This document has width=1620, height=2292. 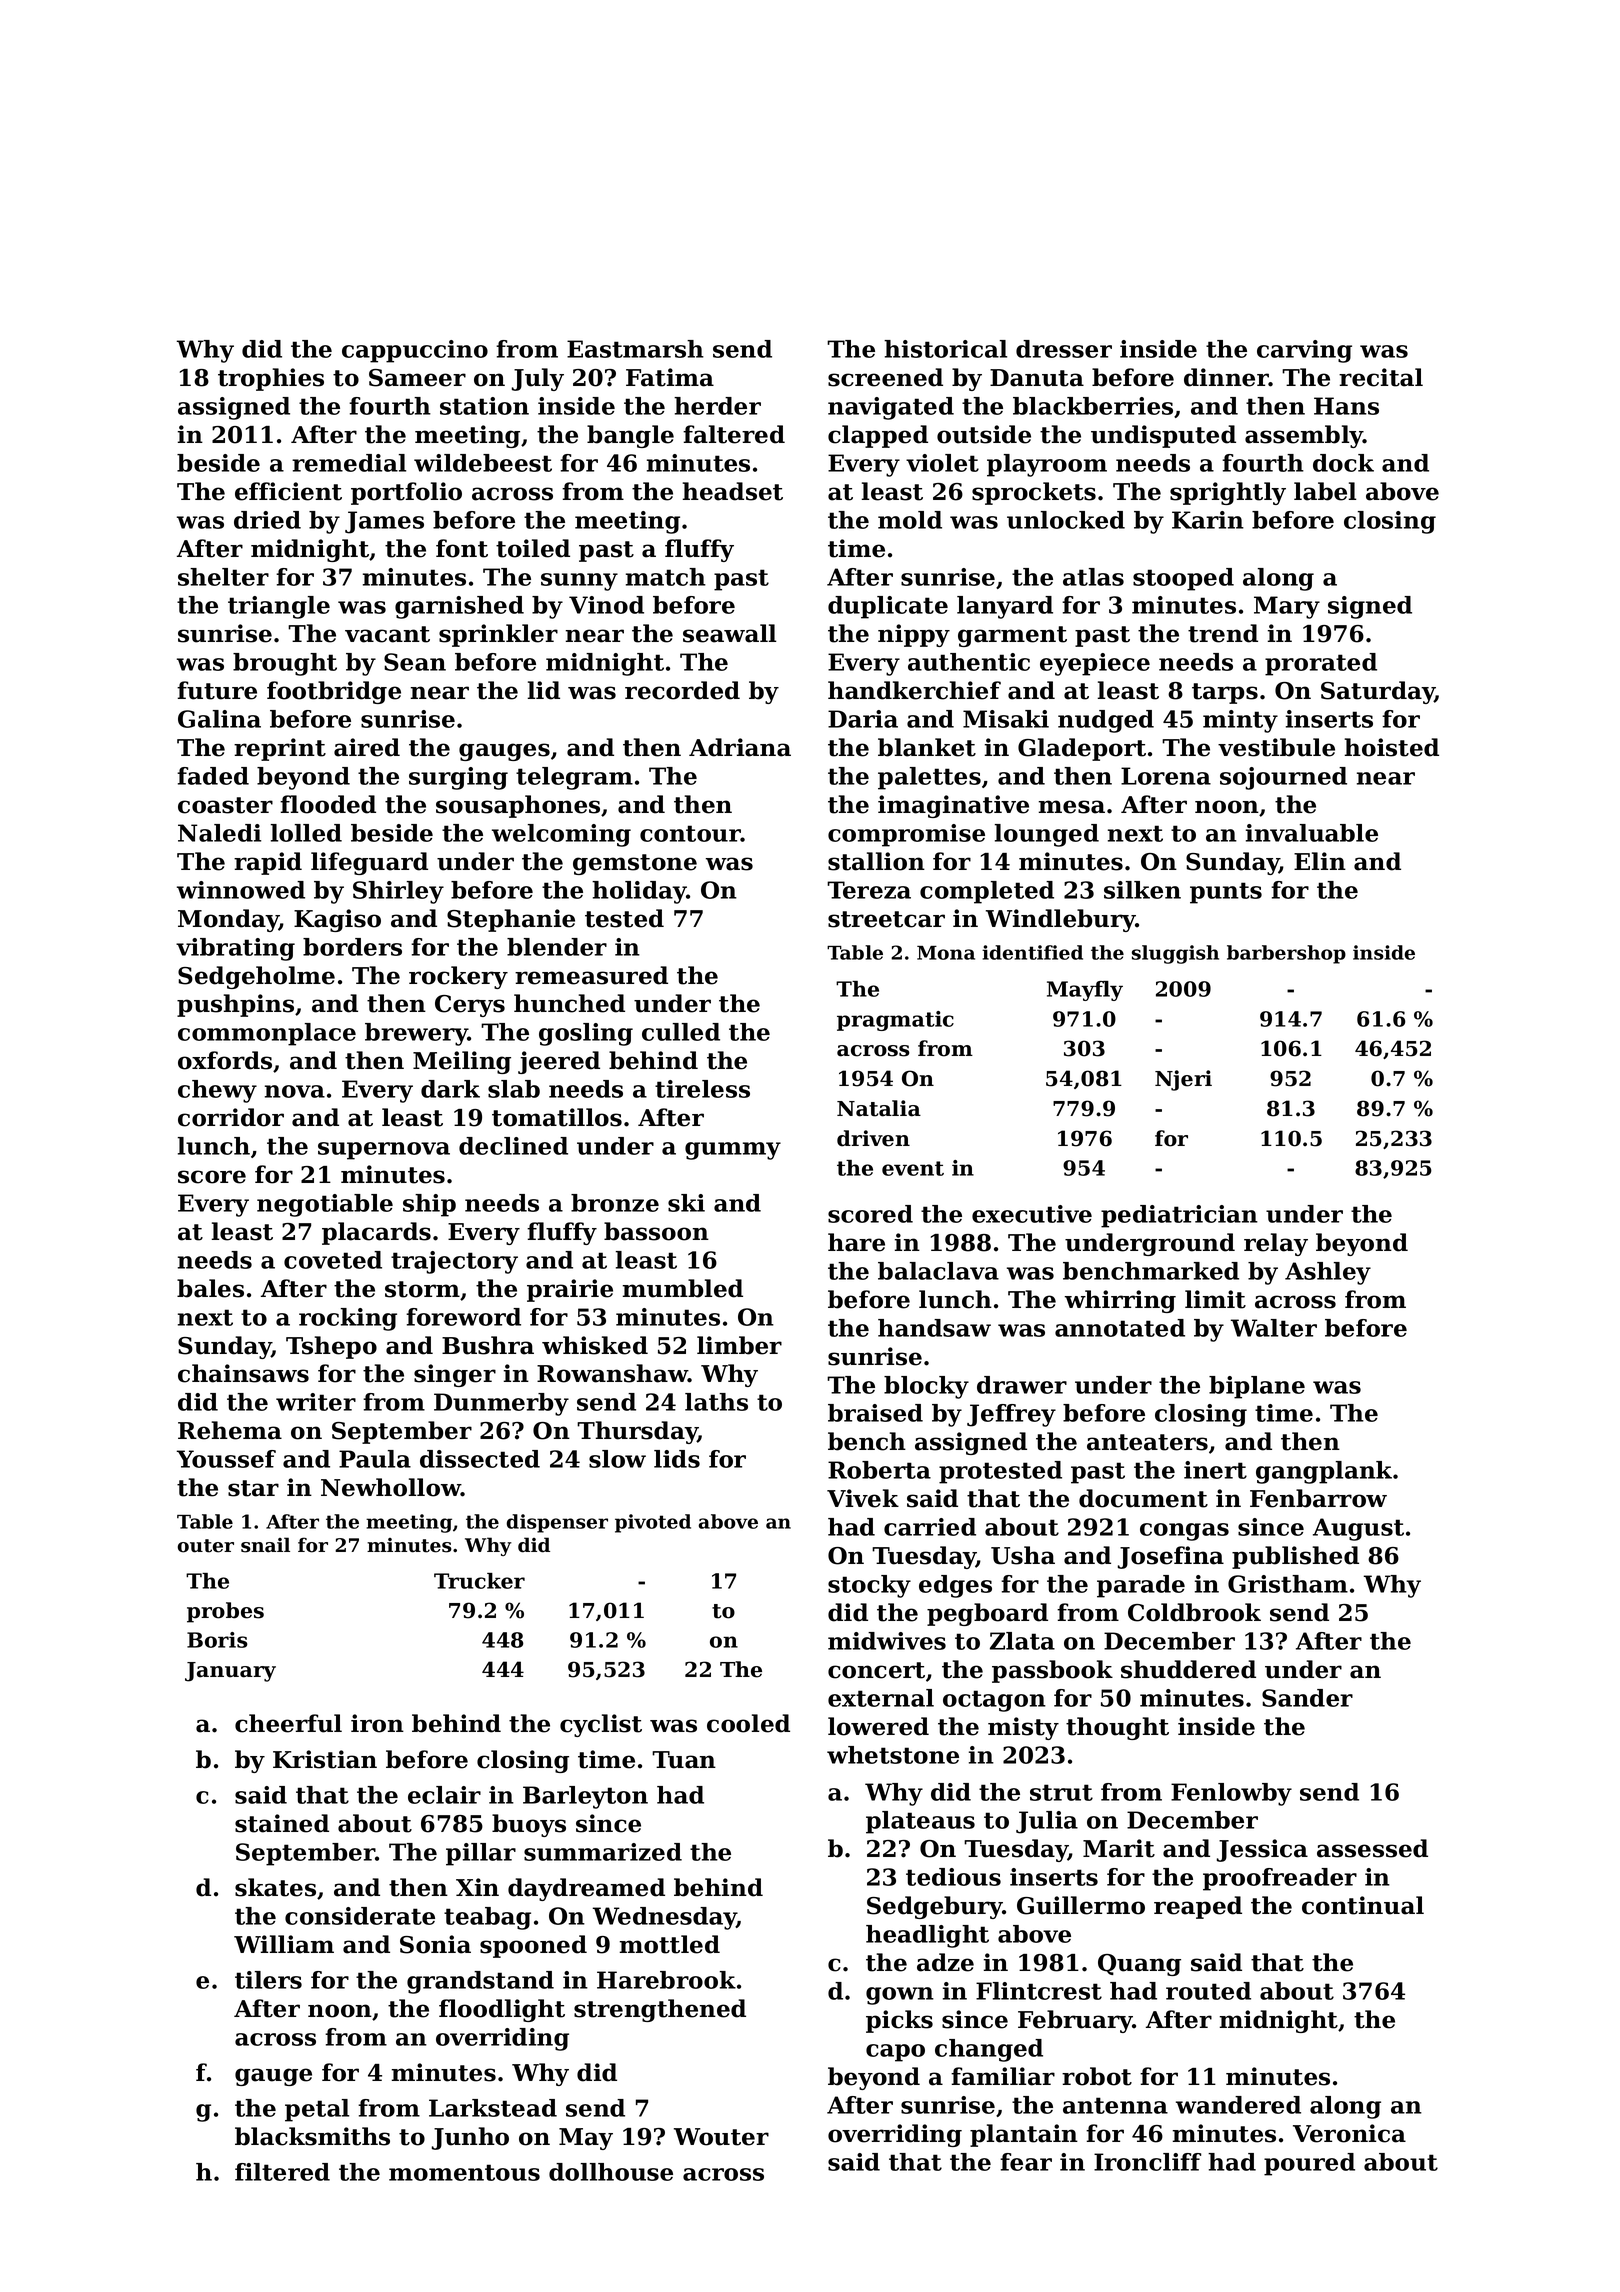 I want to click on picks, so click(x=899, y=2021).
